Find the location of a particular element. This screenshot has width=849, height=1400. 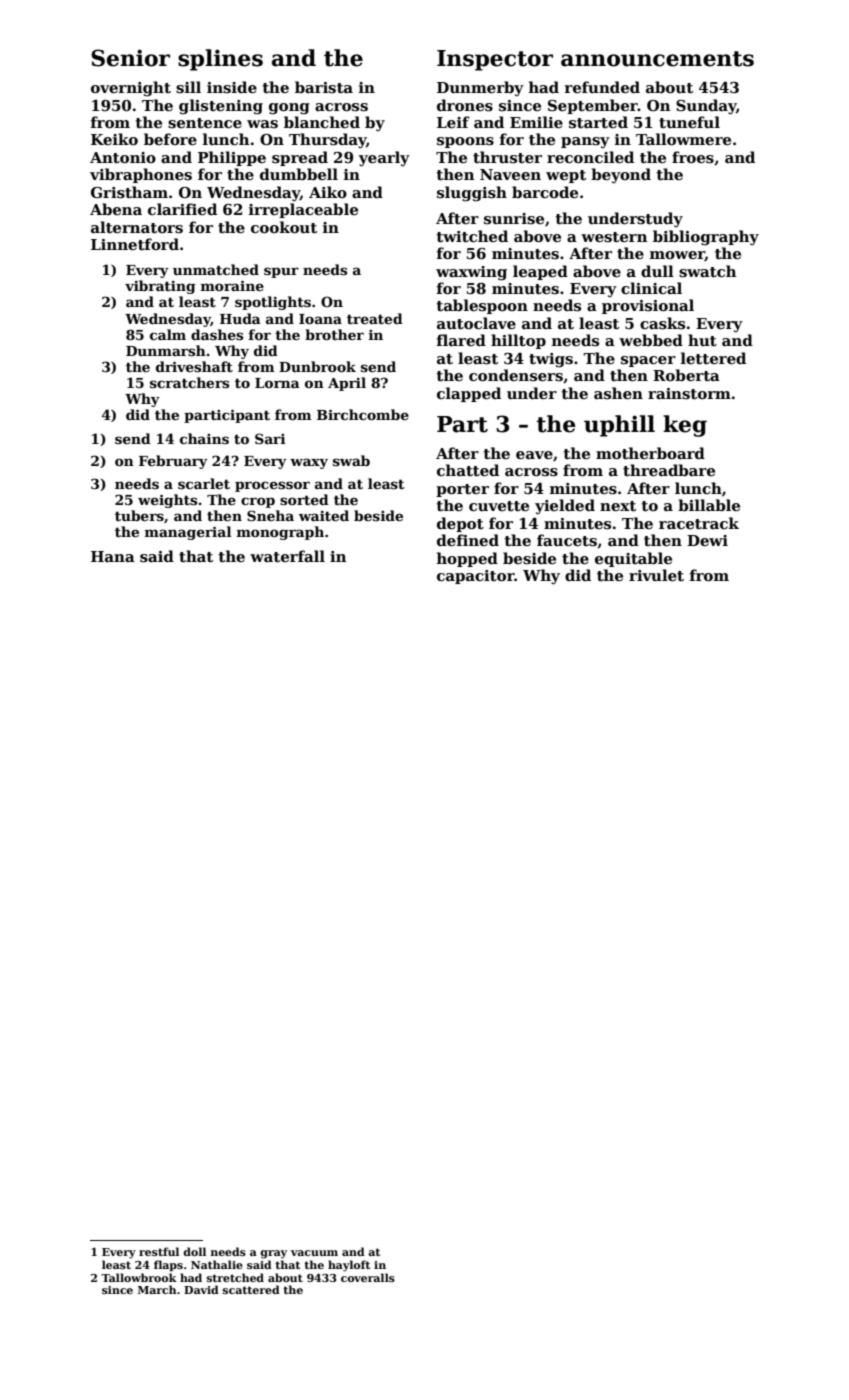

Hana is located at coordinates (113, 556).
